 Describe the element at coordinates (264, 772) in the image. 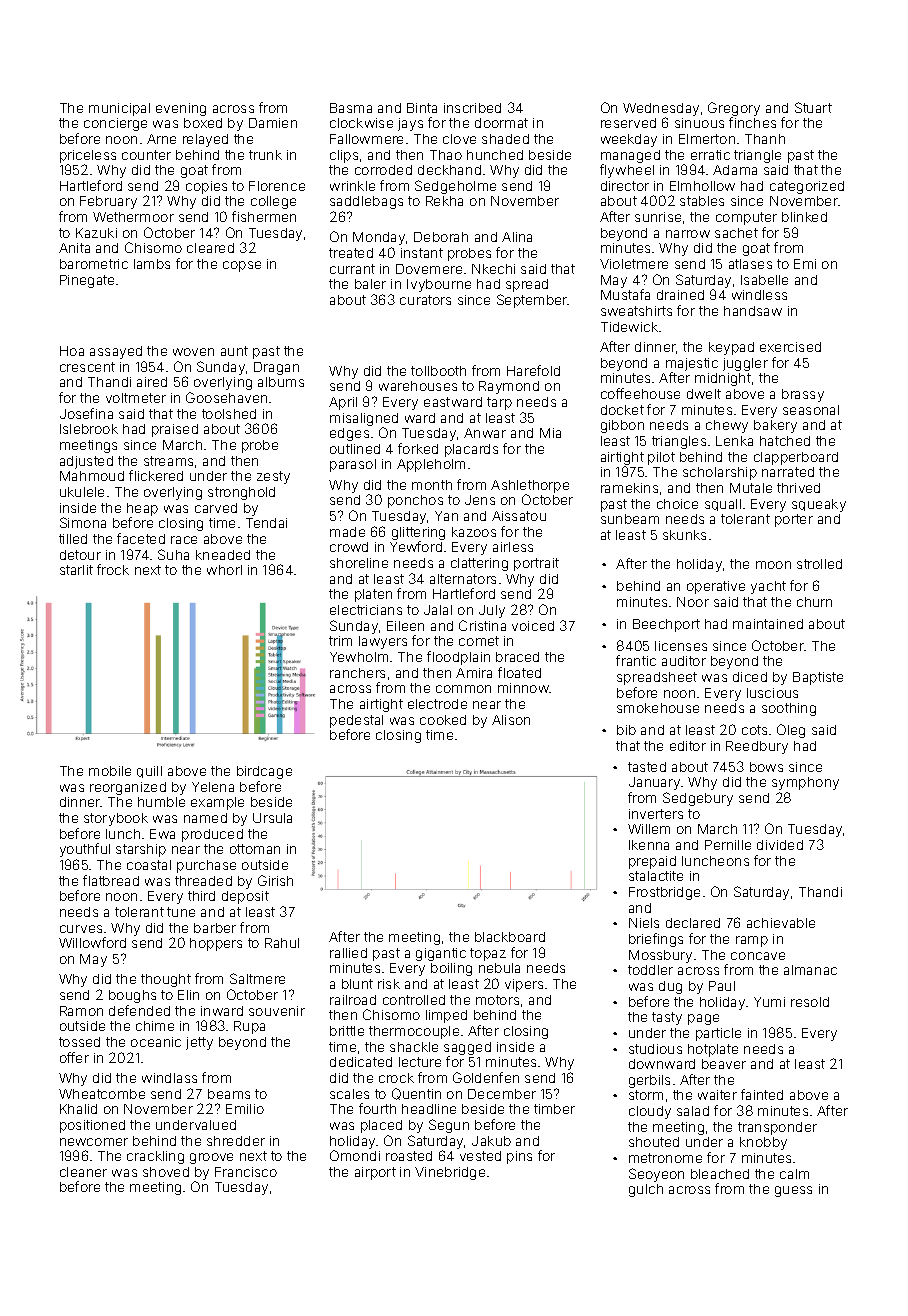

I see `birdcage` at that location.
